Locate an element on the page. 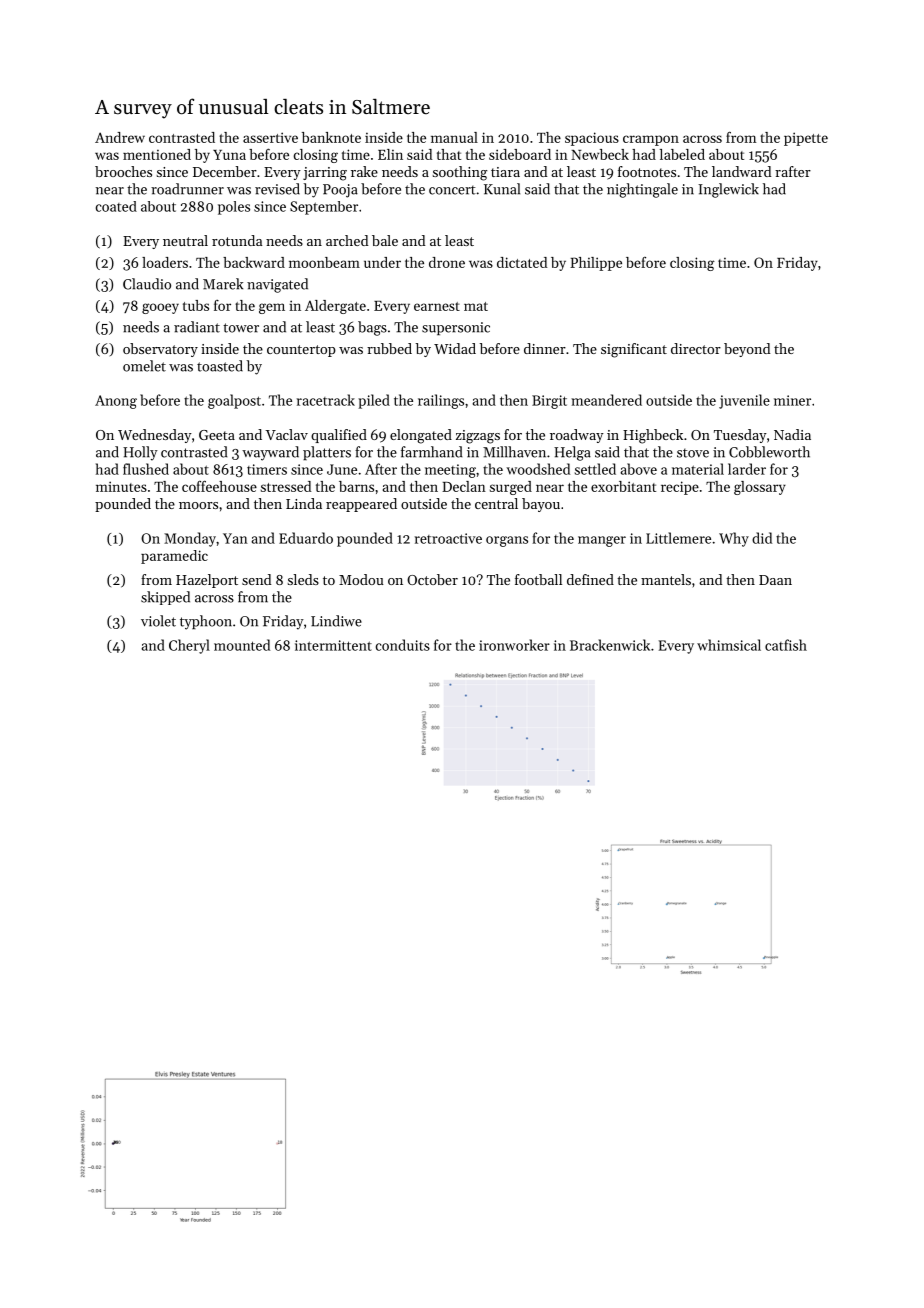 The height and width of the image is (1308, 924). rake is located at coordinates (364, 171).
